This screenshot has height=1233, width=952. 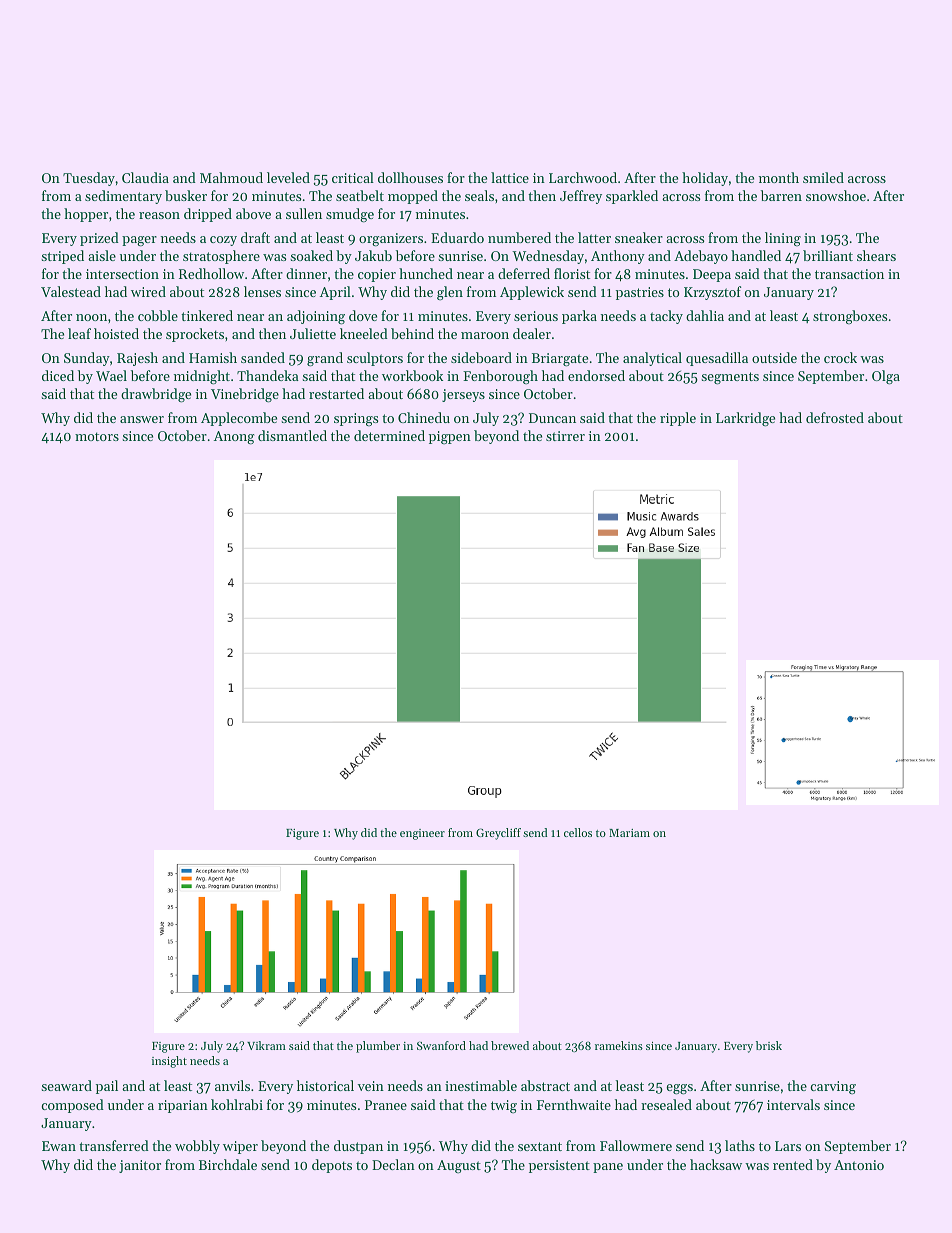 What do you see at coordinates (578, 832) in the screenshot?
I see `cellos` at bounding box center [578, 832].
